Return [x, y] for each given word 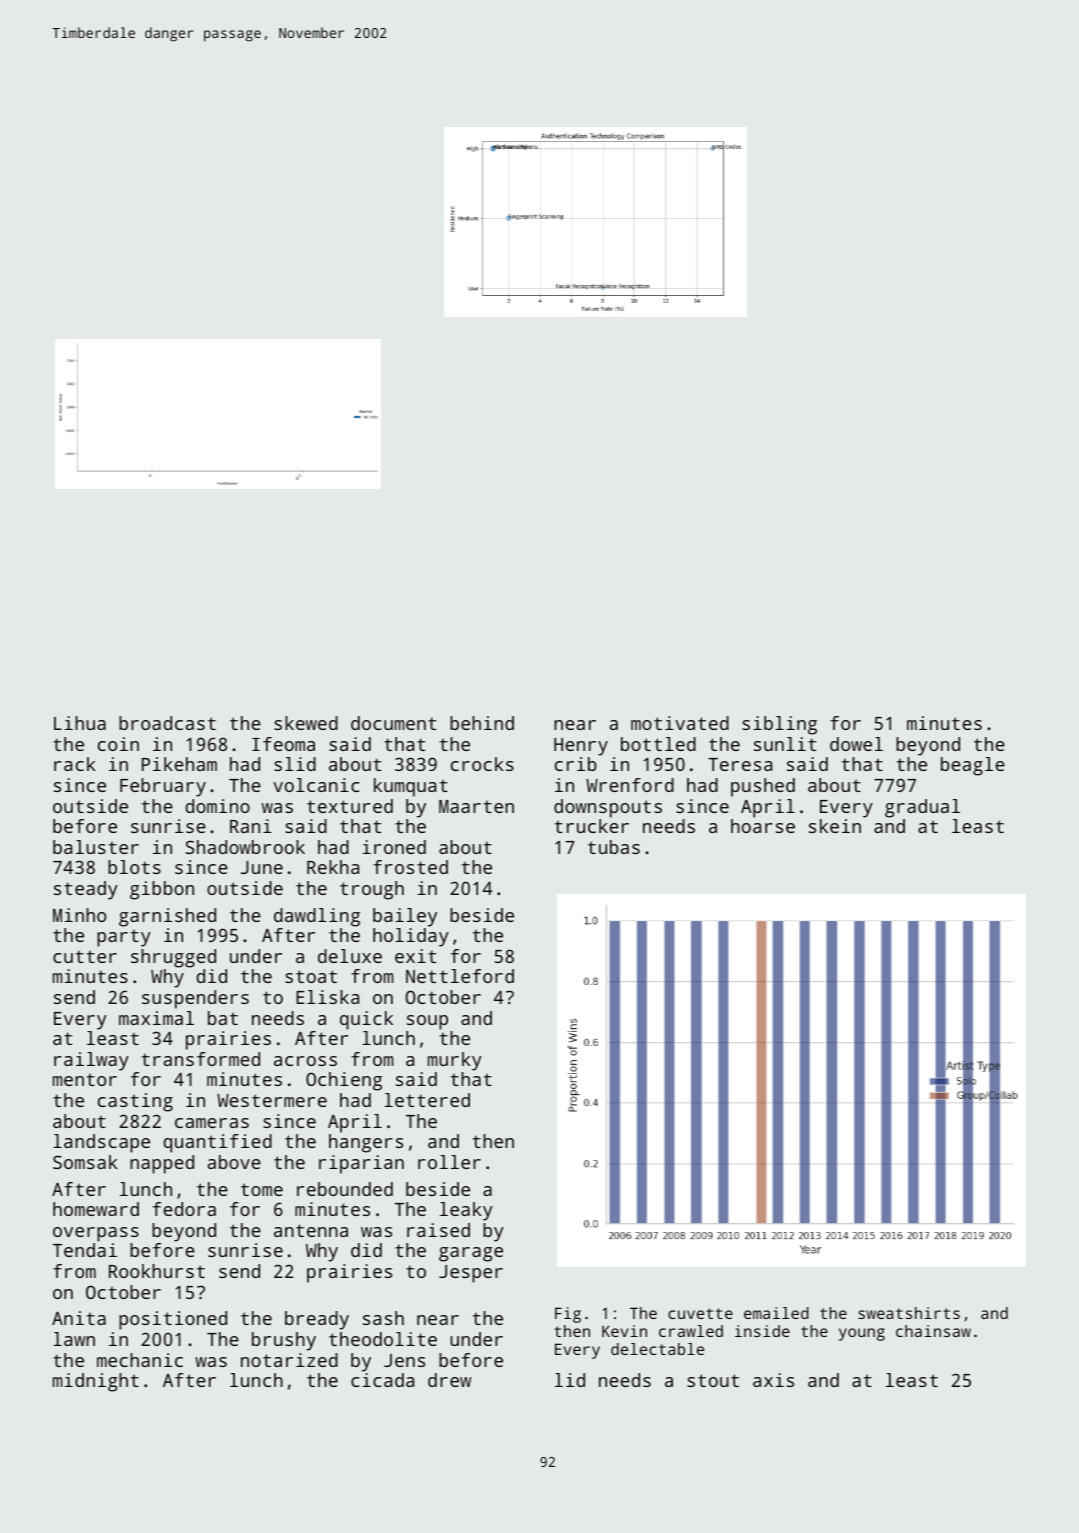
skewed [306, 723]
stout [713, 1380]
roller [449, 1162]
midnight [96, 1382]
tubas [614, 847]
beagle [973, 766]
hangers [366, 1143]
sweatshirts [909, 1313]
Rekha [333, 867]
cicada [382, 1380]
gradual [922, 808]
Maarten [476, 806]
